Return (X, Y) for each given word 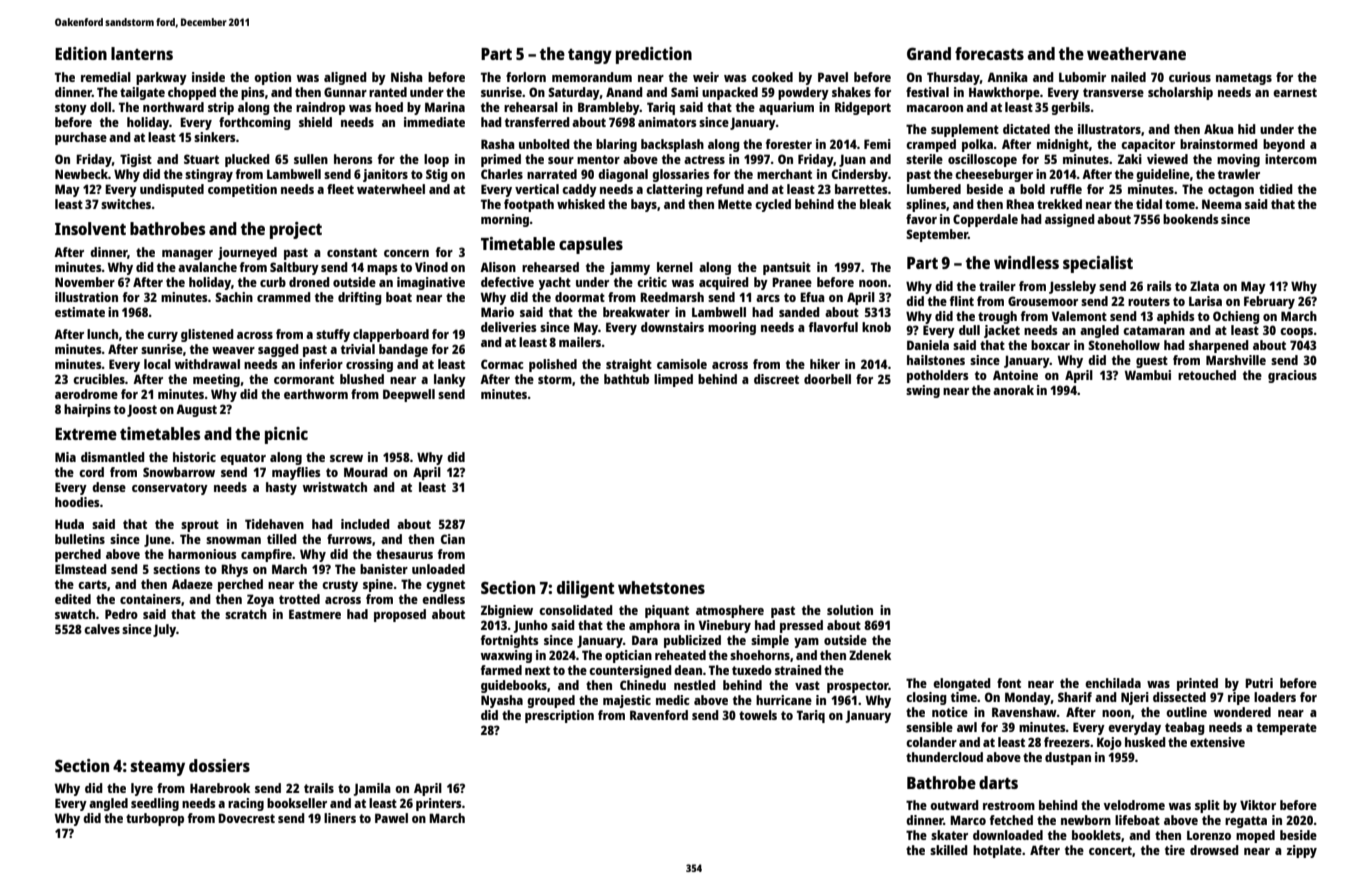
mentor (598, 159)
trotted (299, 599)
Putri (1259, 683)
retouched (1207, 375)
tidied (1276, 189)
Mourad (366, 472)
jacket (1002, 331)
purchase (81, 138)
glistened (207, 335)
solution (850, 610)
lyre (142, 789)
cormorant (304, 379)
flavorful (833, 327)
